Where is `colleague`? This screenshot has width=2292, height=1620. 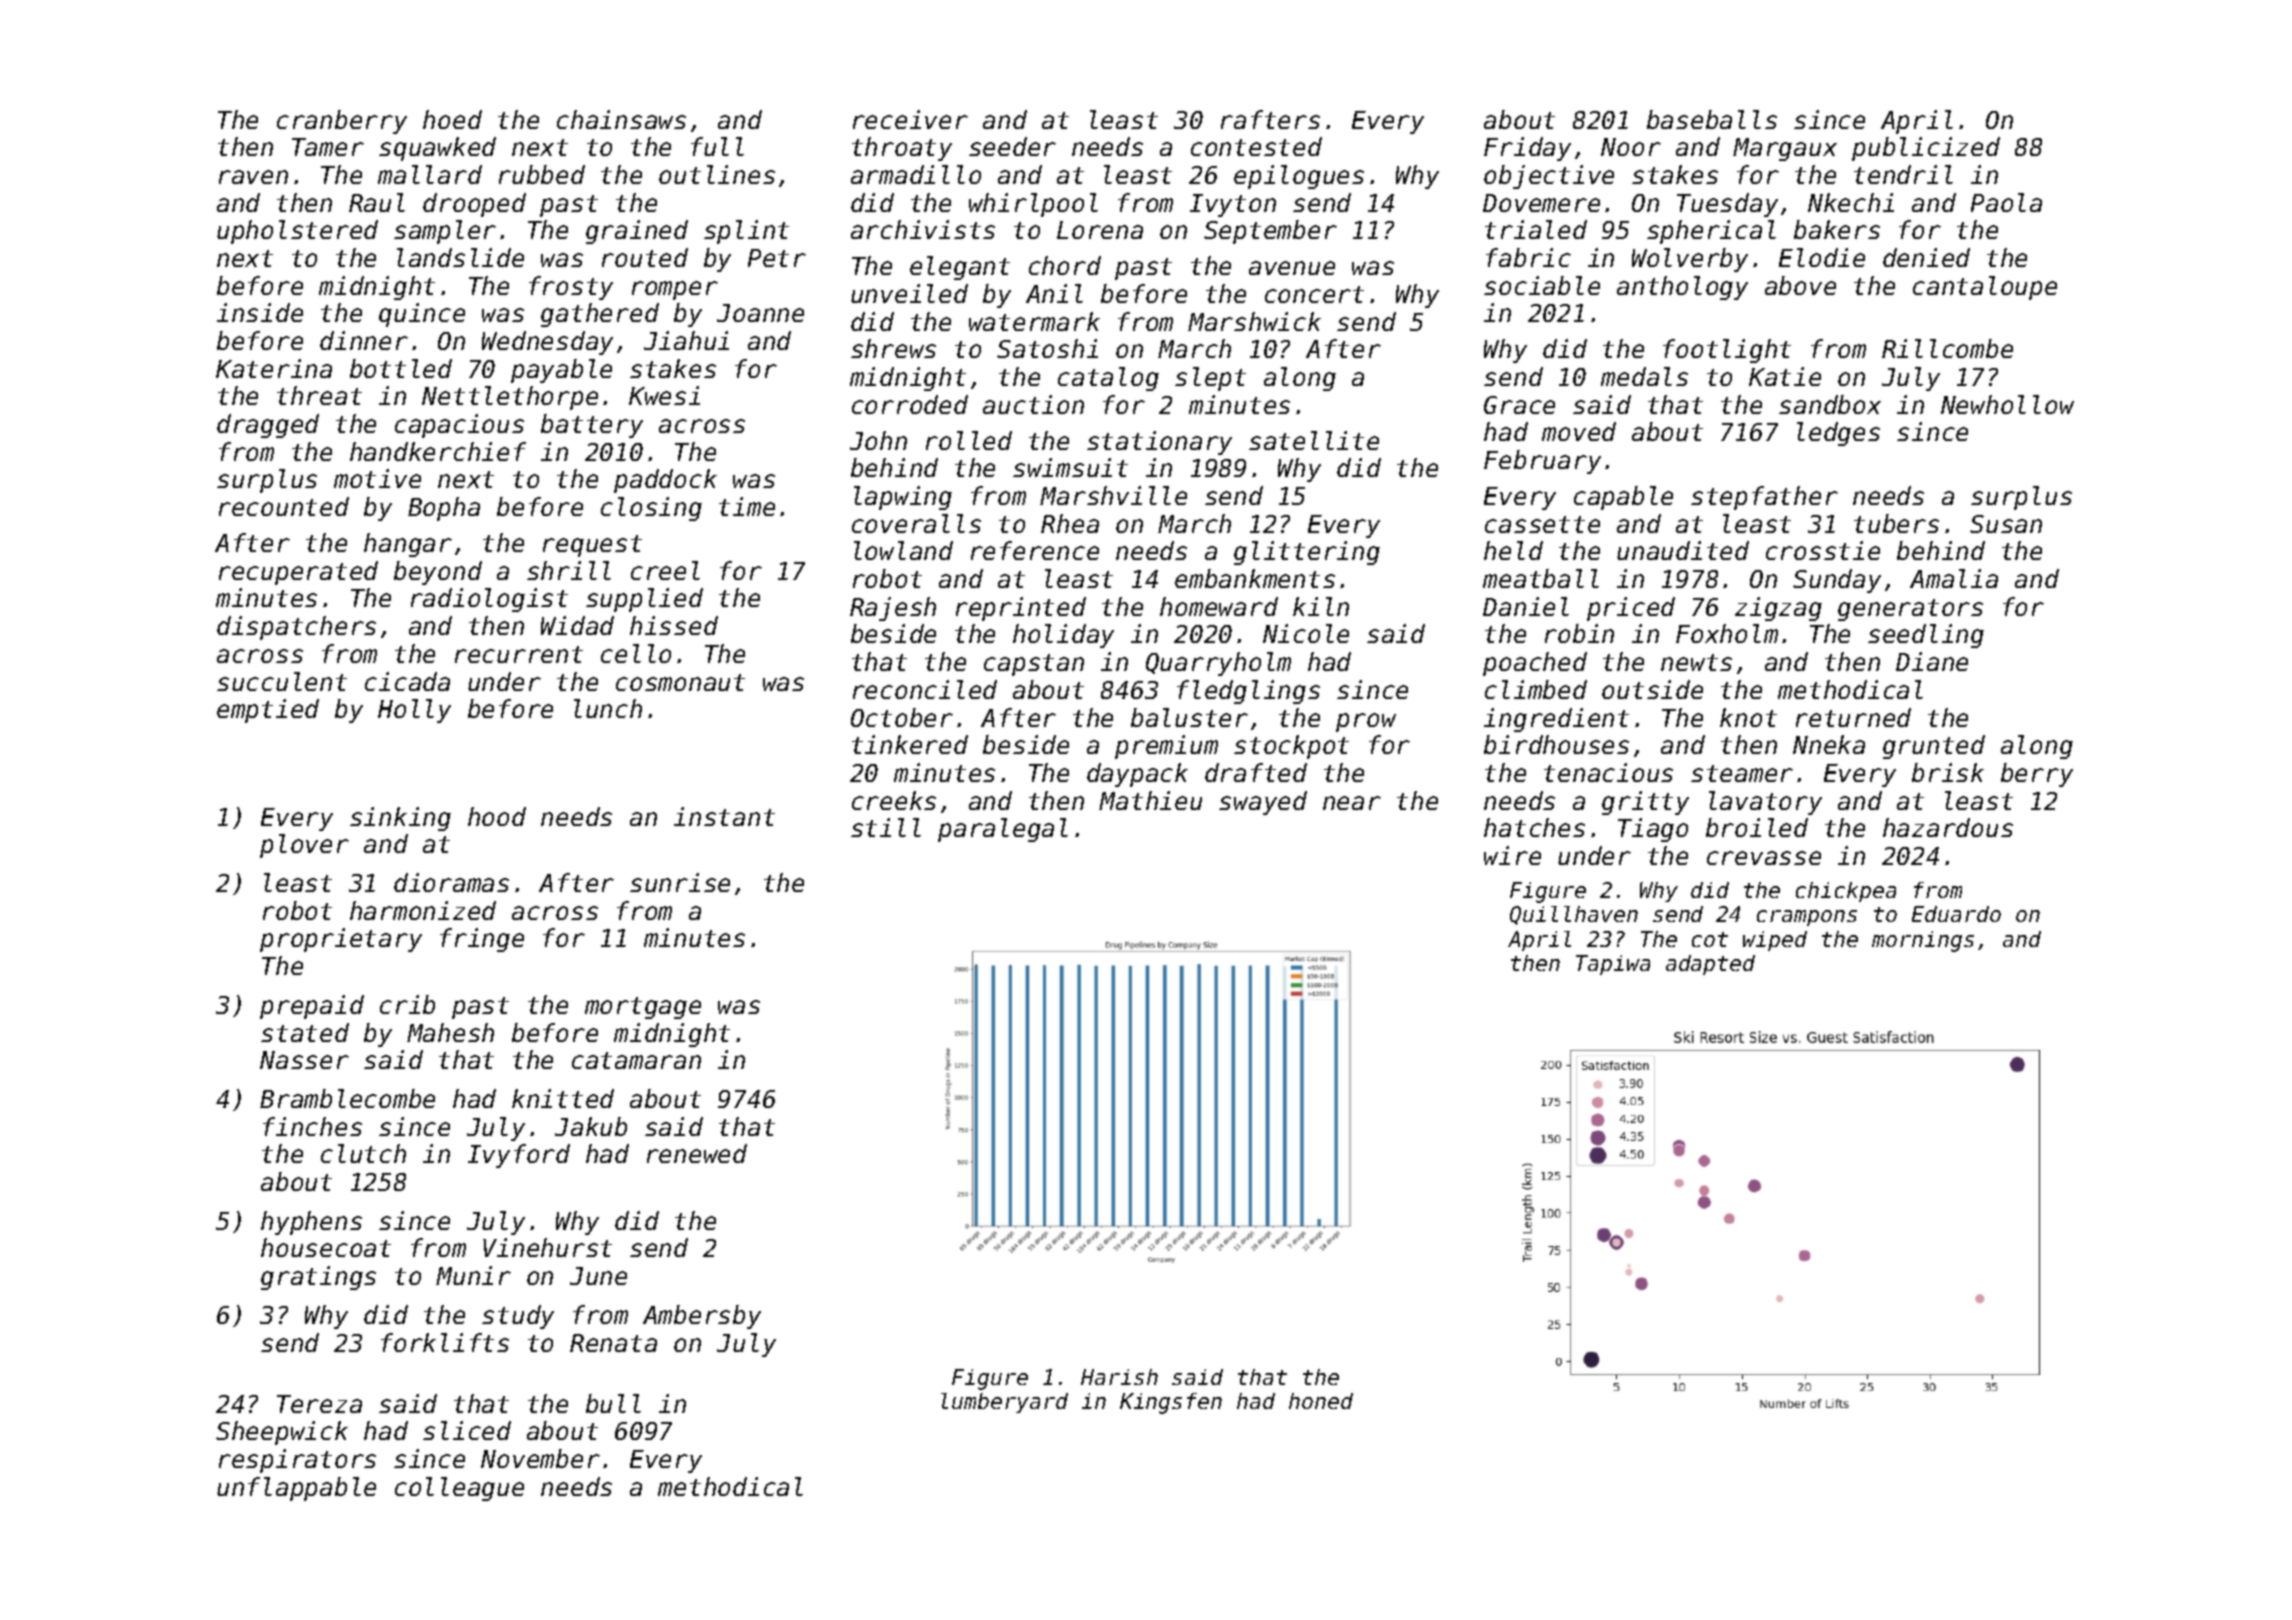 colleague is located at coordinates (459, 1489).
